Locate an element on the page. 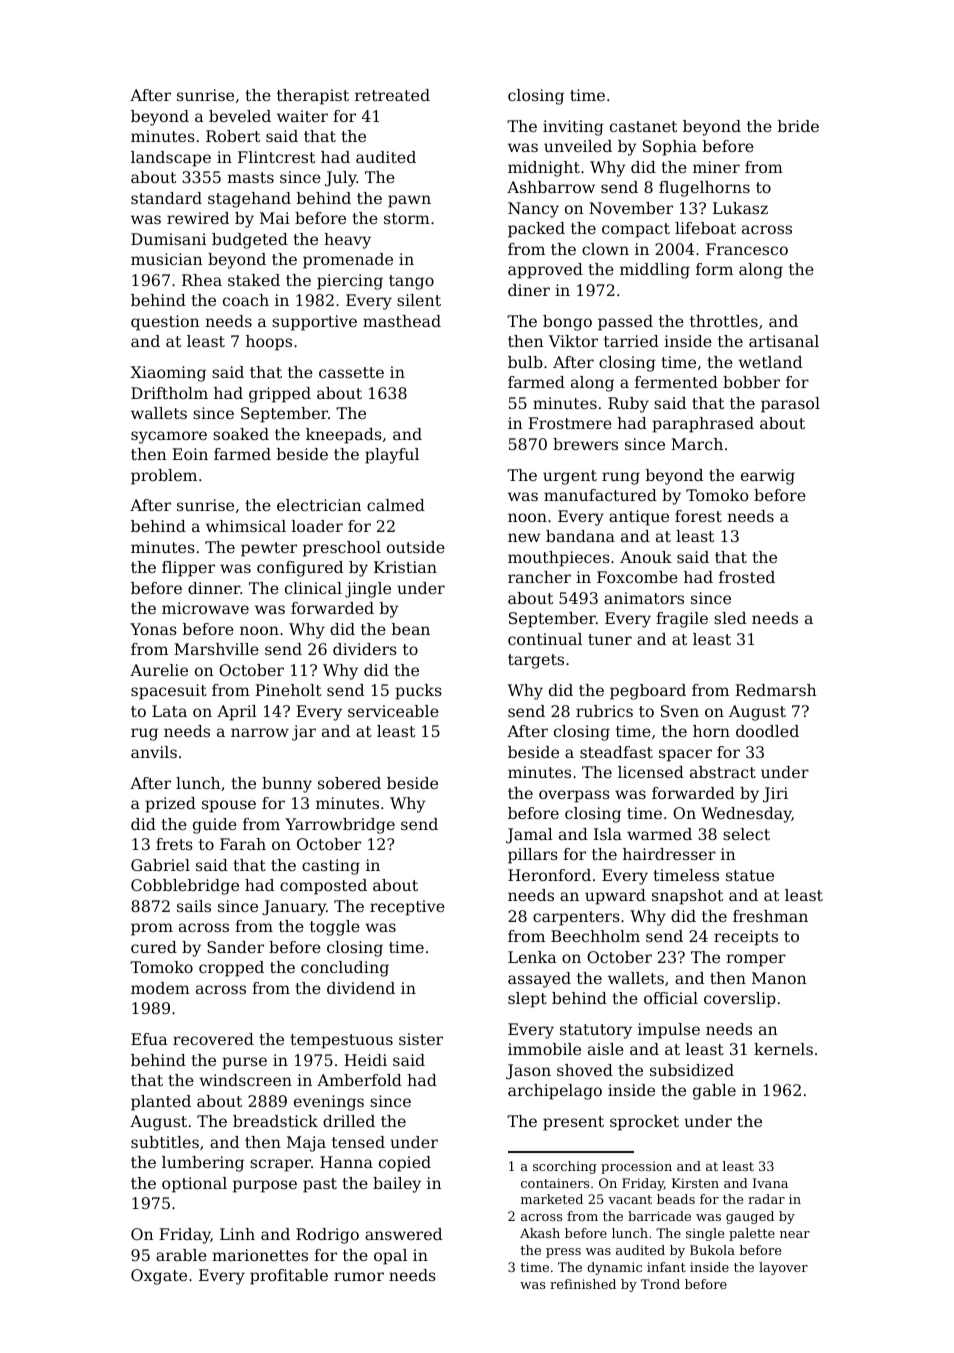  answered is located at coordinates (403, 1234).
